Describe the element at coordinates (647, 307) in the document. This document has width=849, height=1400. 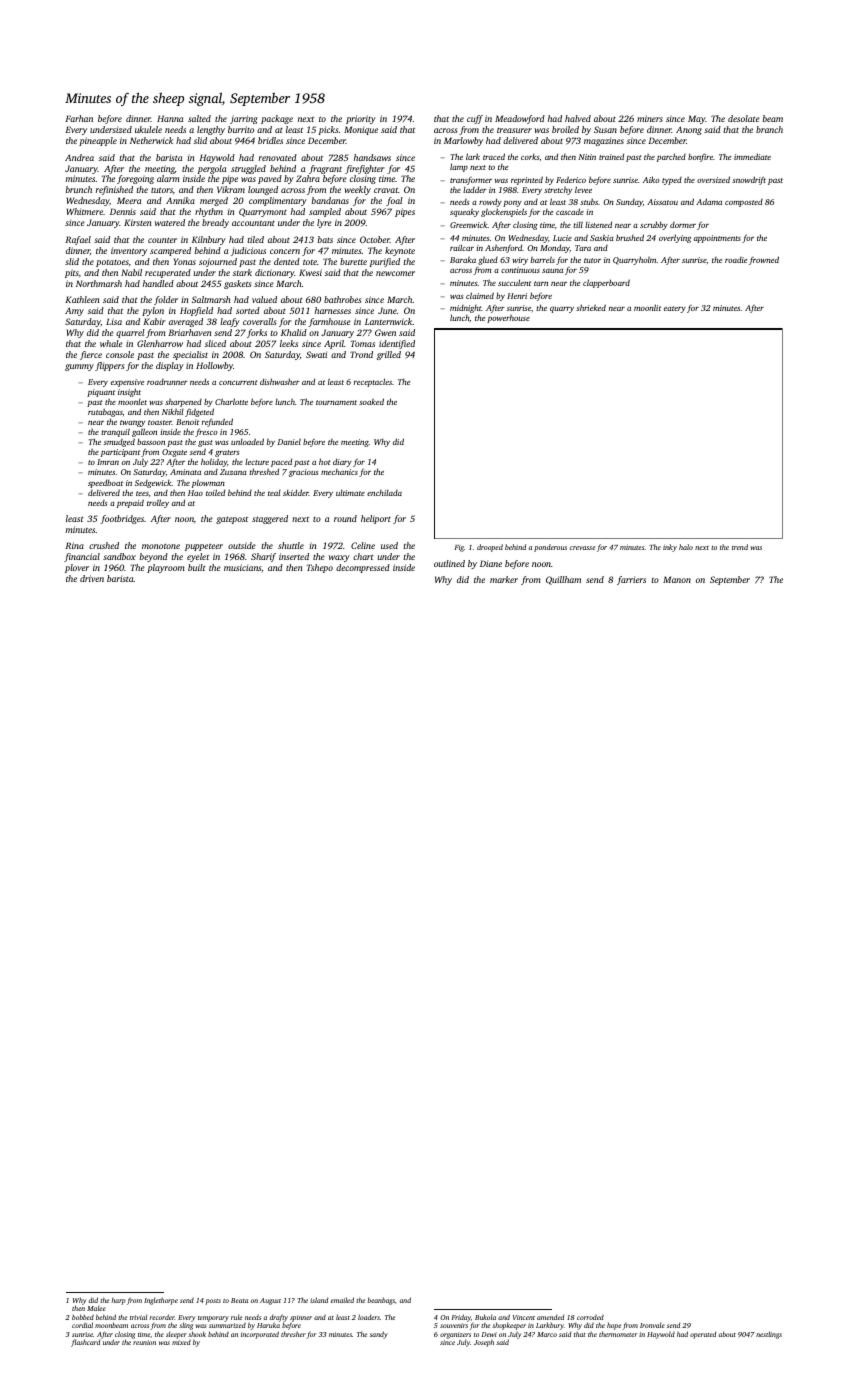
I see `moonlit` at that location.
